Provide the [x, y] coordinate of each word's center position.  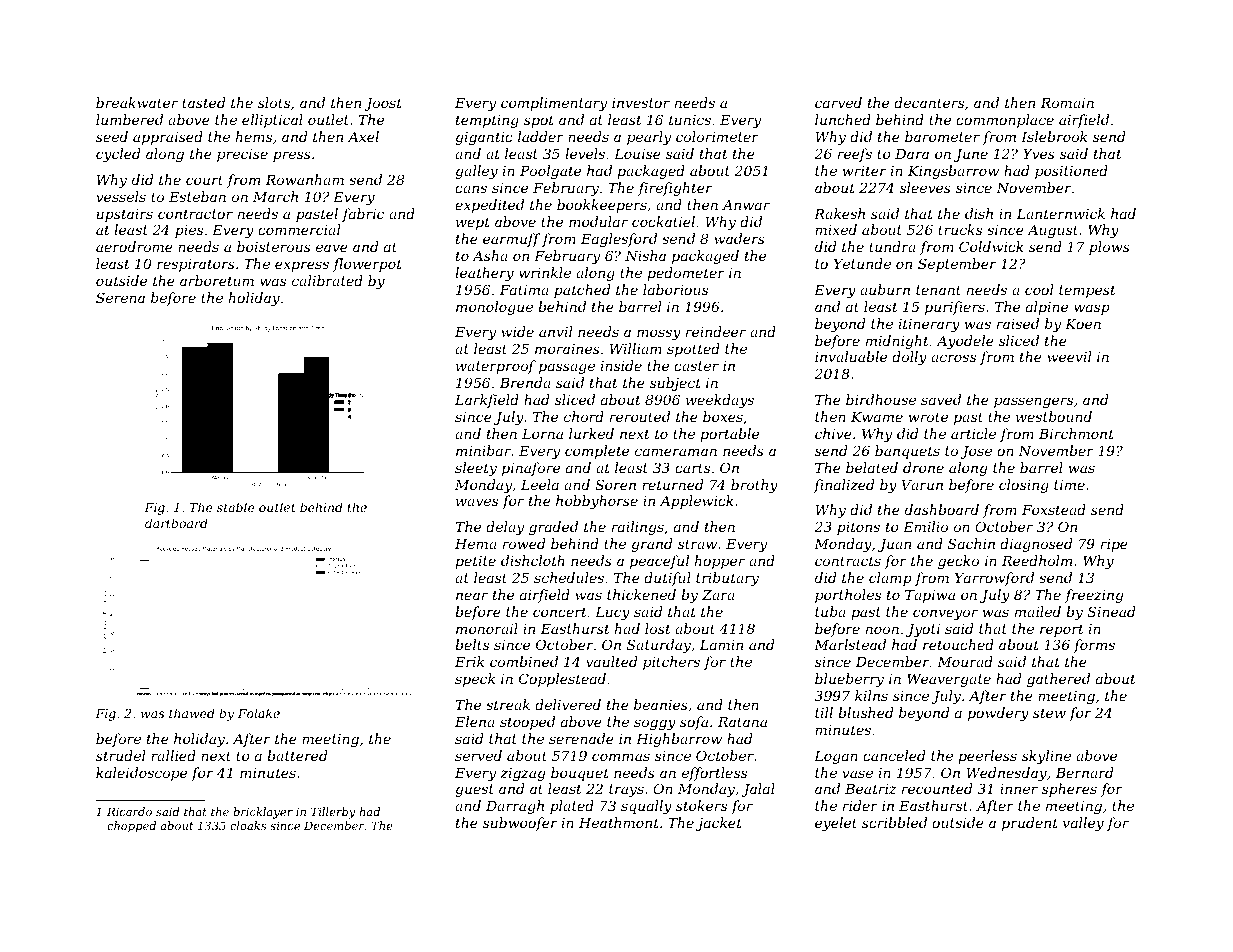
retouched [958, 644]
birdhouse [881, 399]
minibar [483, 450]
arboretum [217, 280]
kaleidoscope [141, 774]
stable [235, 507]
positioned [1071, 172]
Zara [718, 595]
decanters [929, 102]
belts [472, 644]
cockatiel [663, 221]
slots [274, 102]
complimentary [554, 104]
